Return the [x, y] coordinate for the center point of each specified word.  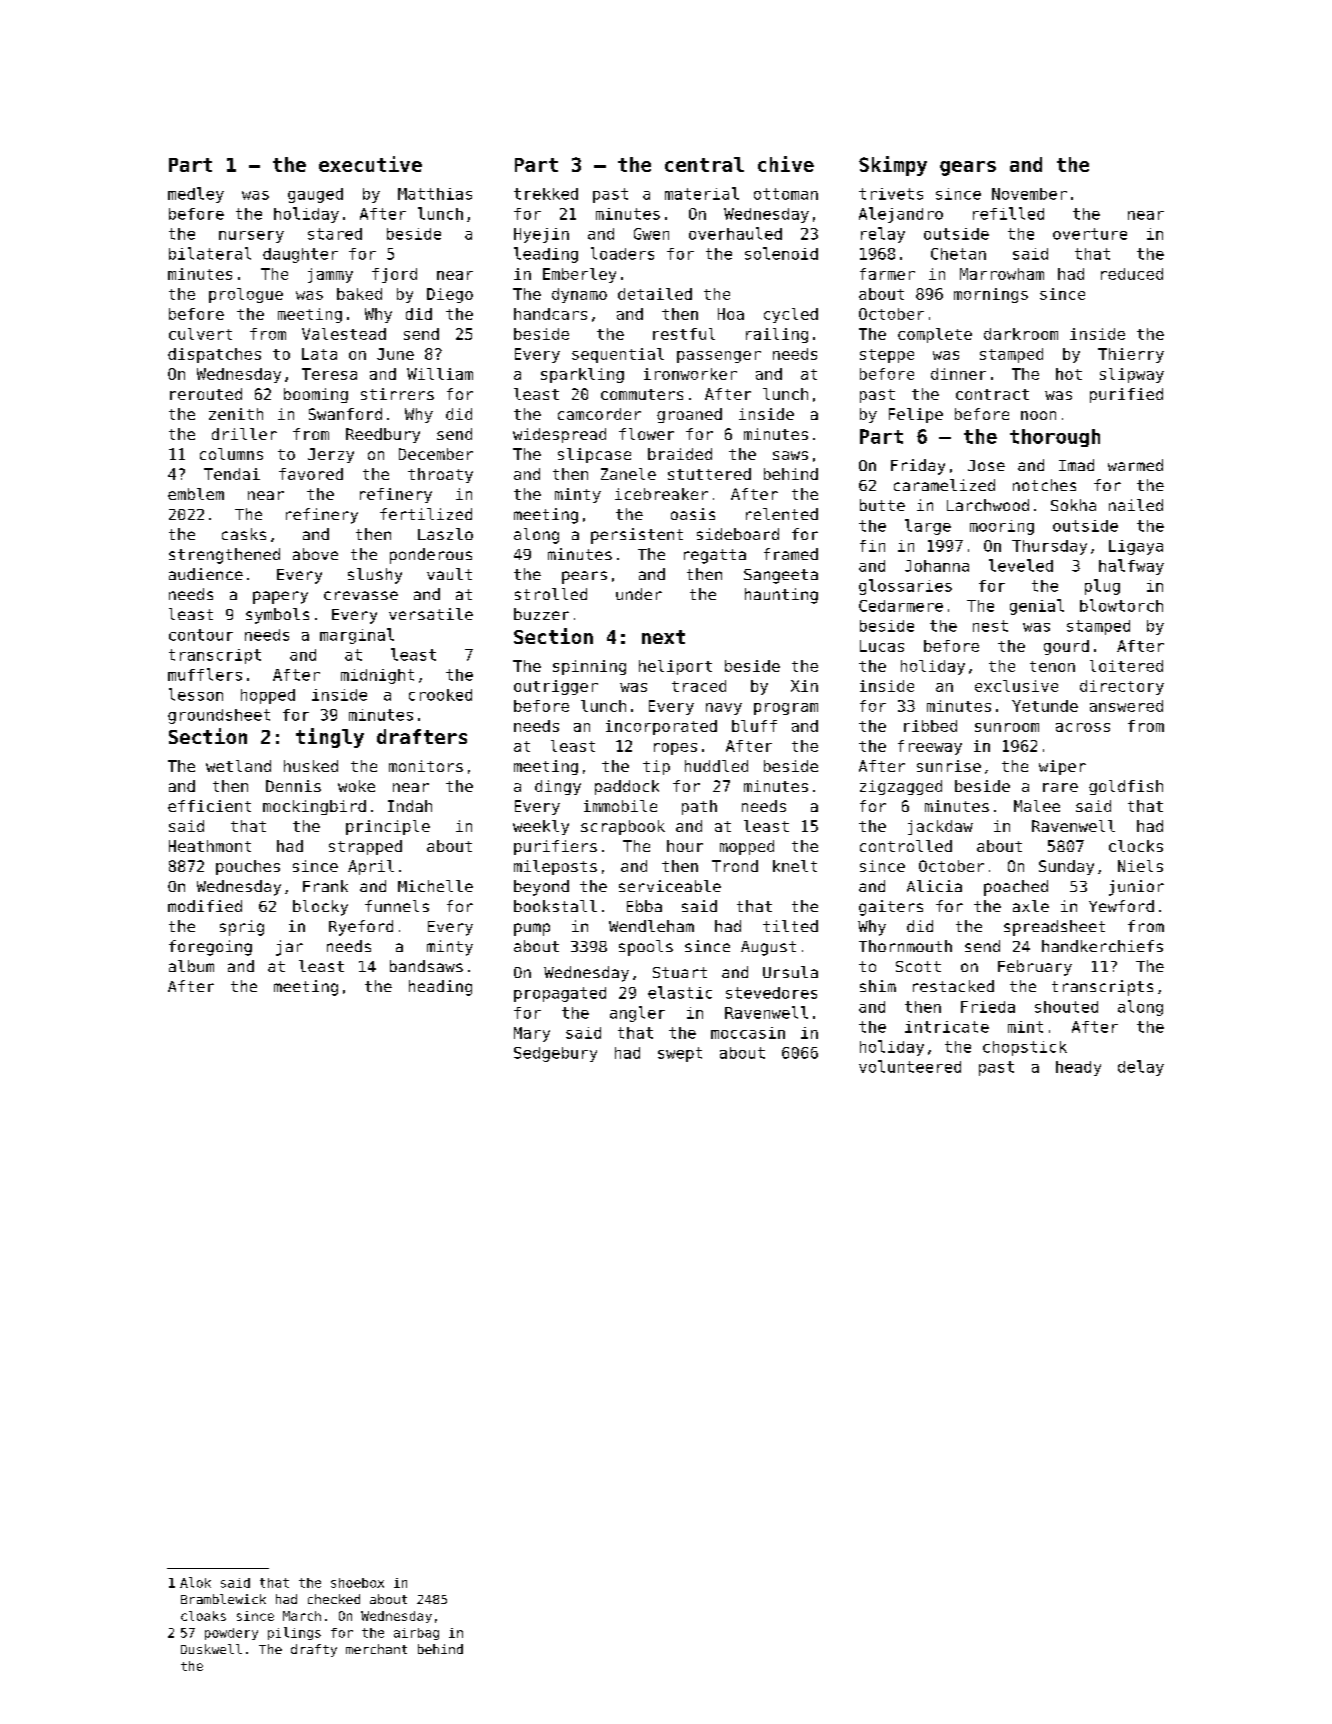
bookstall [555, 906]
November [1029, 194]
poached [1016, 888]
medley [196, 195]
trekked [546, 194]
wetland [238, 766]
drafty [314, 1650]
